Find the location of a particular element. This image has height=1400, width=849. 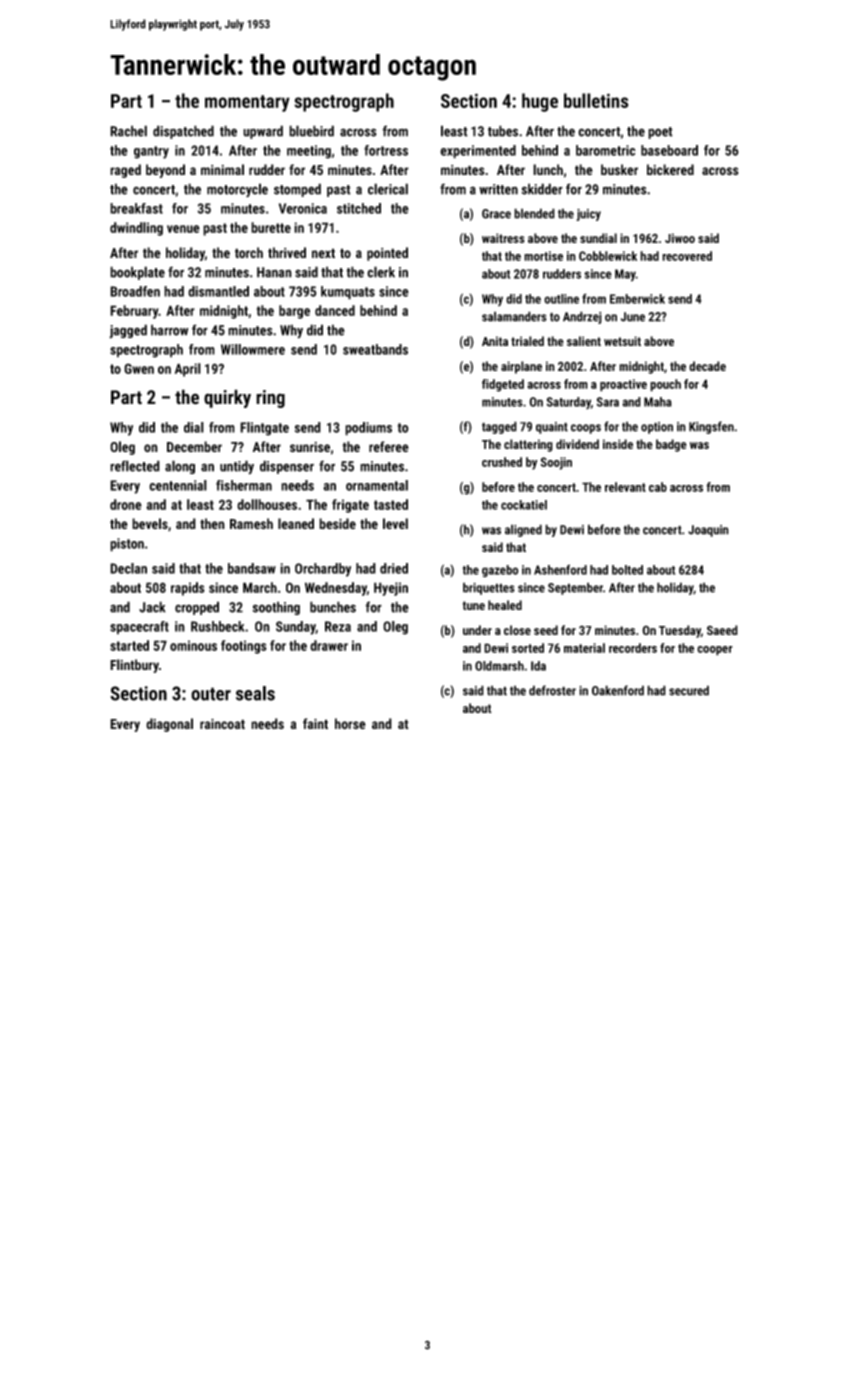

aligned is located at coordinates (523, 530).
